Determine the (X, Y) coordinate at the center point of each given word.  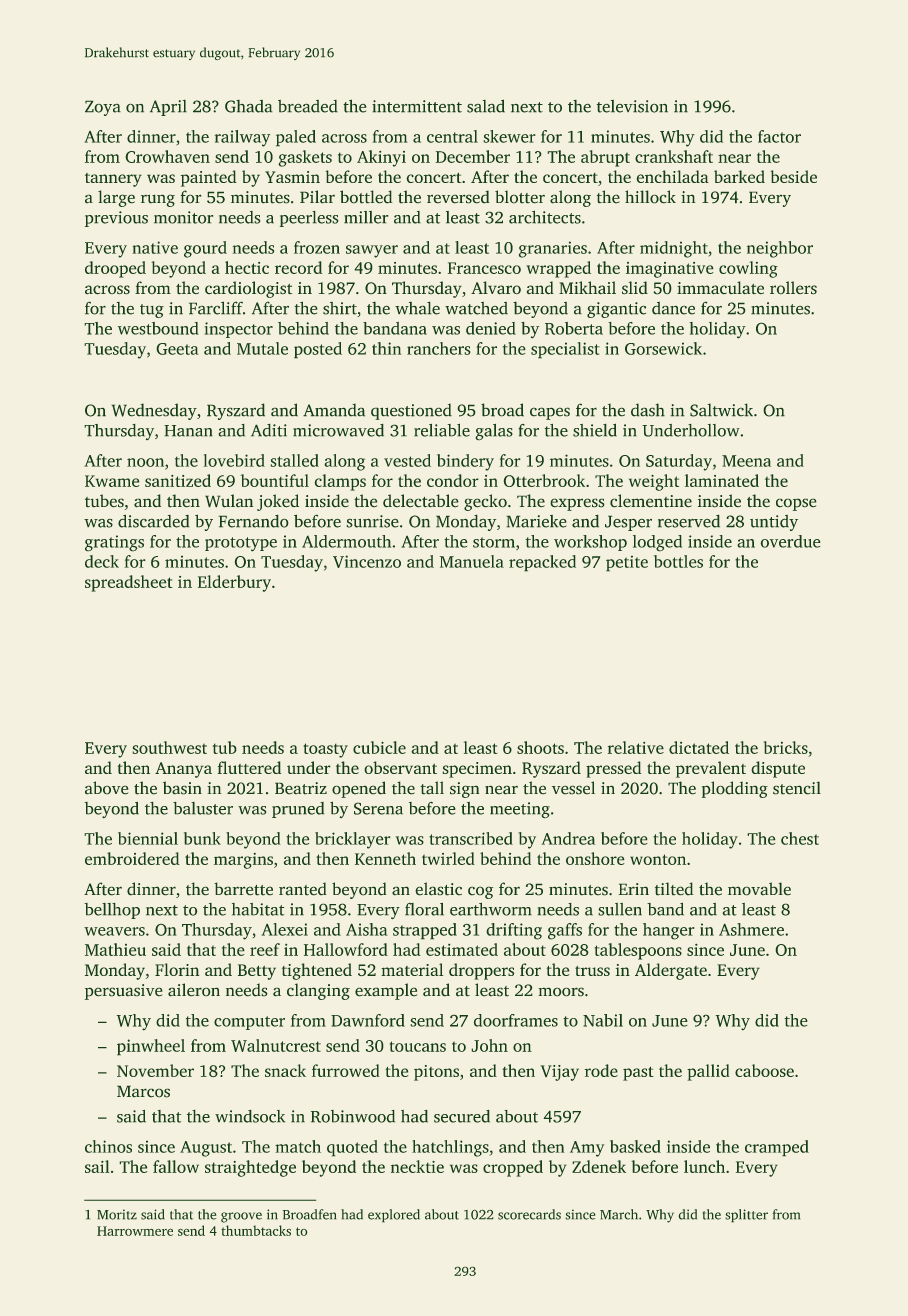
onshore (595, 858)
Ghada (249, 106)
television (632, 106)
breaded (308, 106)
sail (97, 1166)
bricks (785, 747)
